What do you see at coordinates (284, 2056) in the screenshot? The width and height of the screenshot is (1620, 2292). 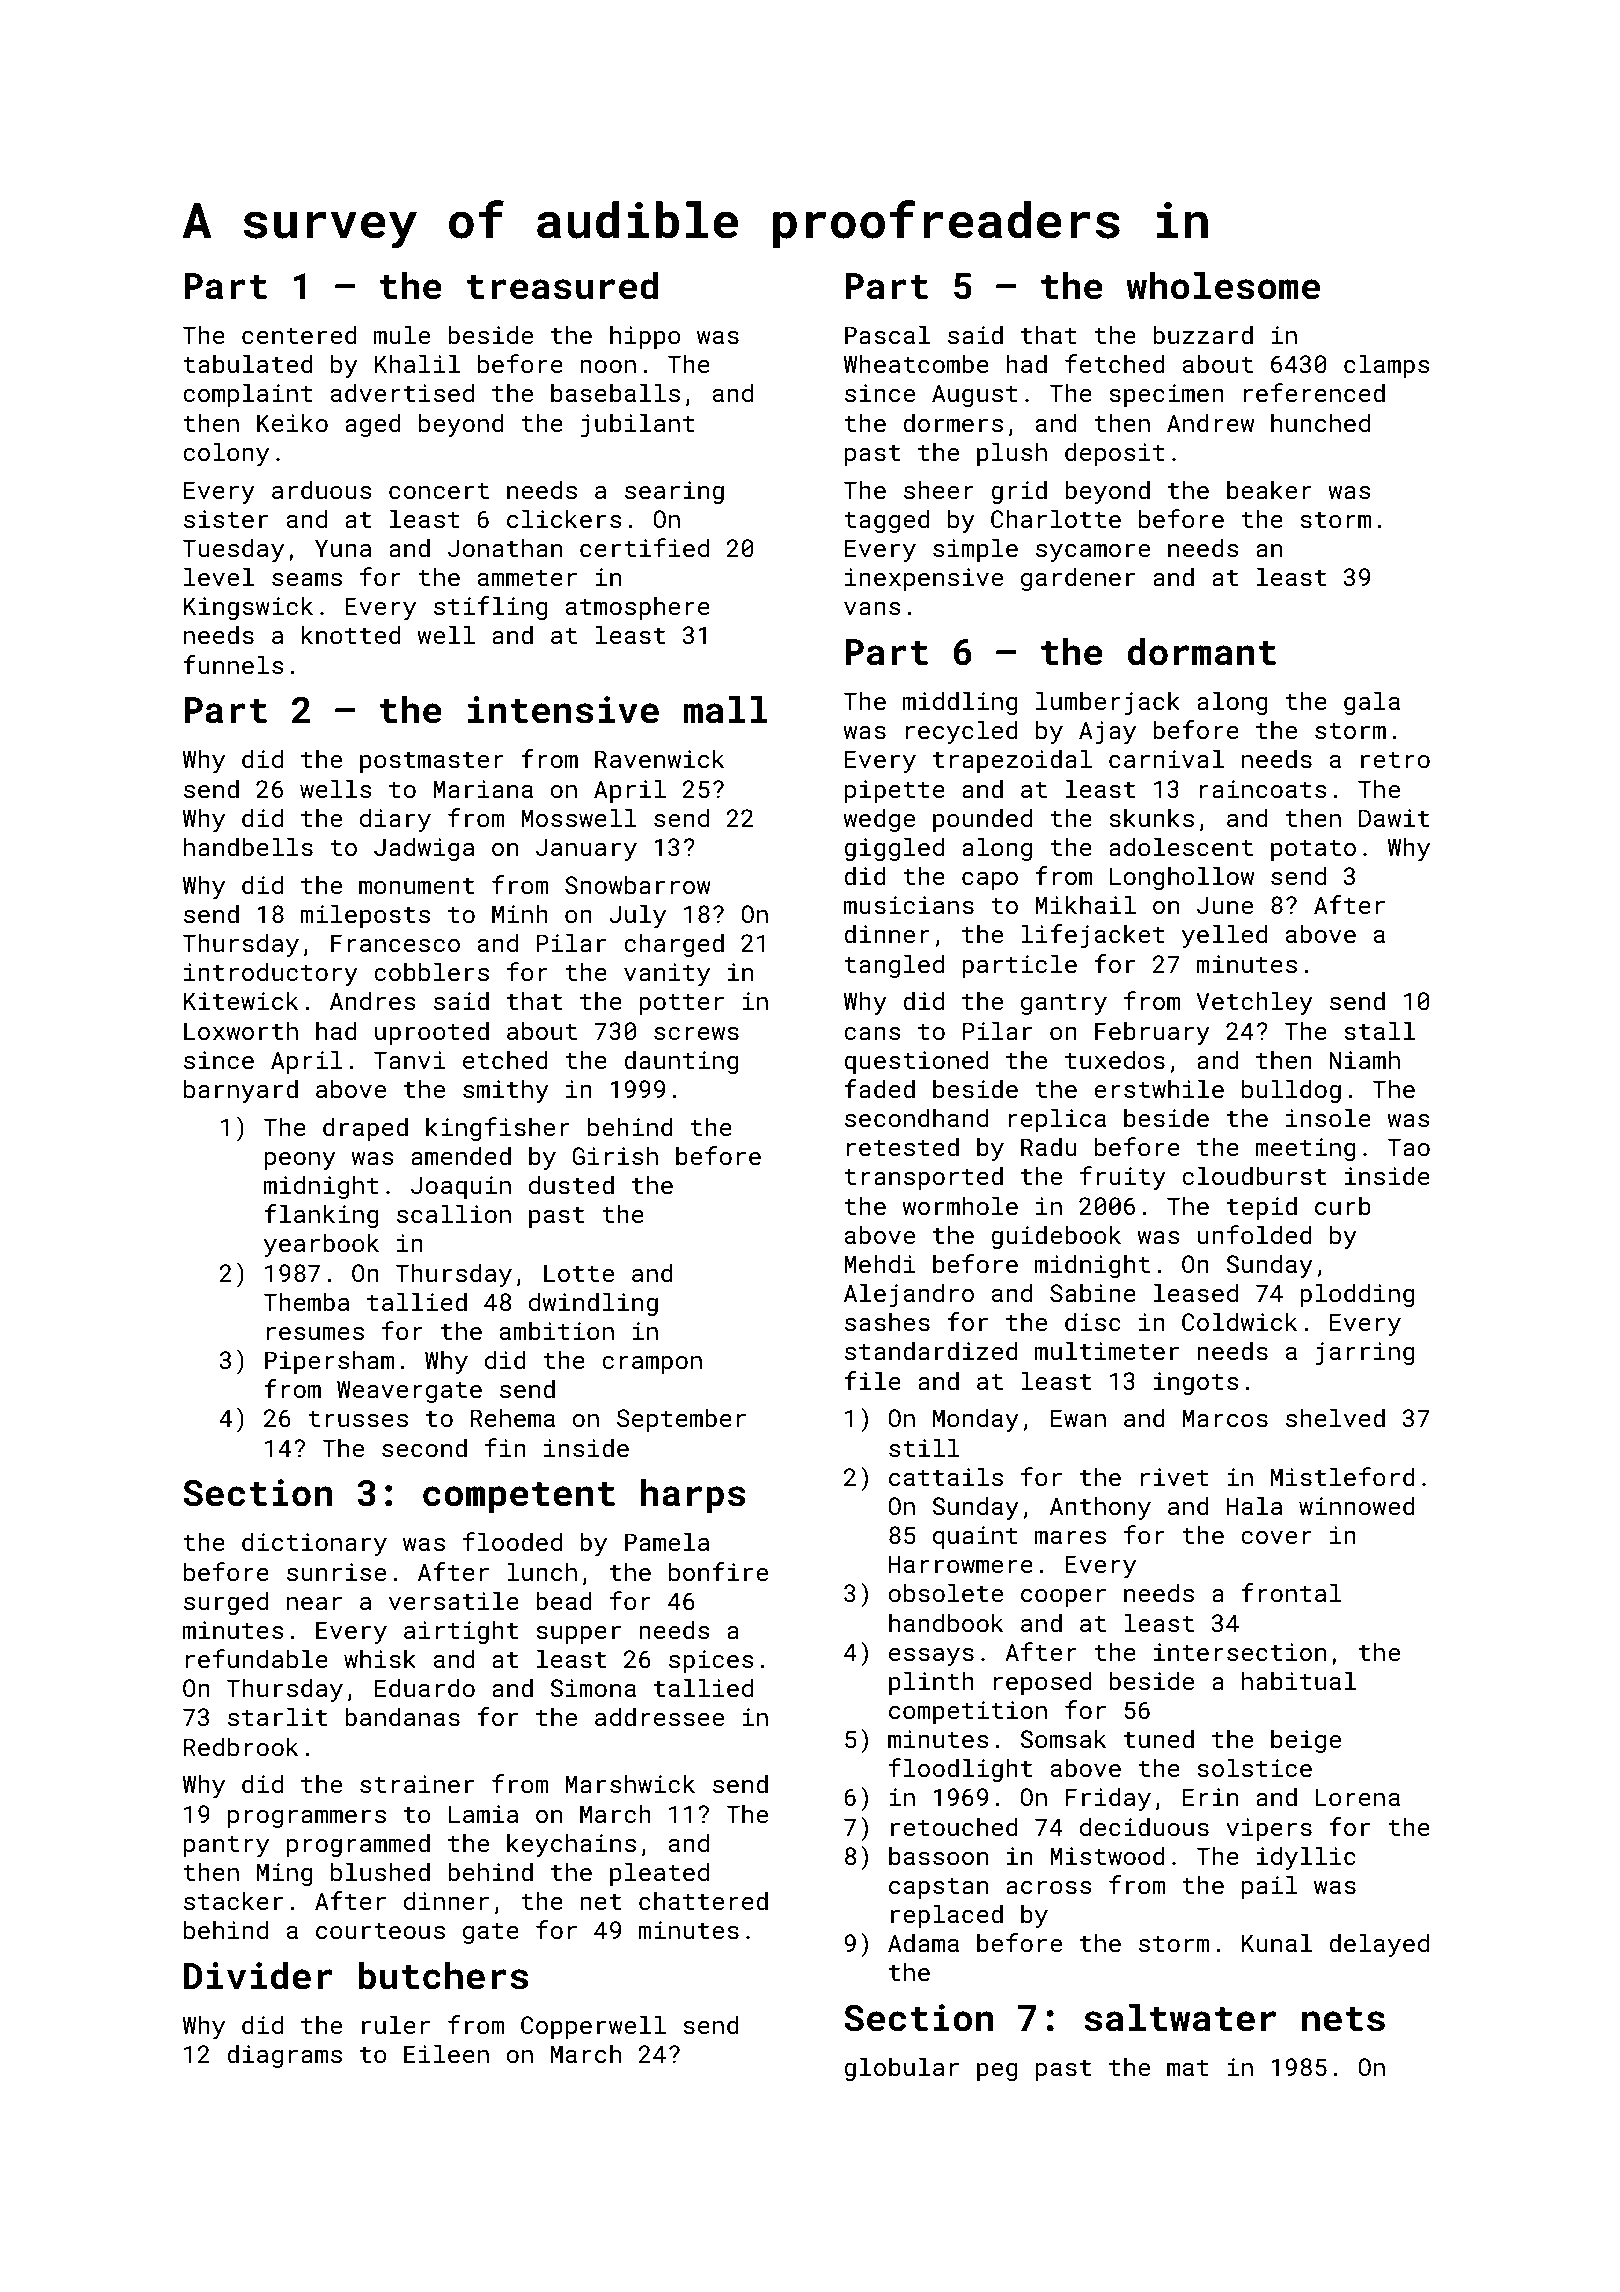 I see `diagrams` at bounding box center [284, 2056].
